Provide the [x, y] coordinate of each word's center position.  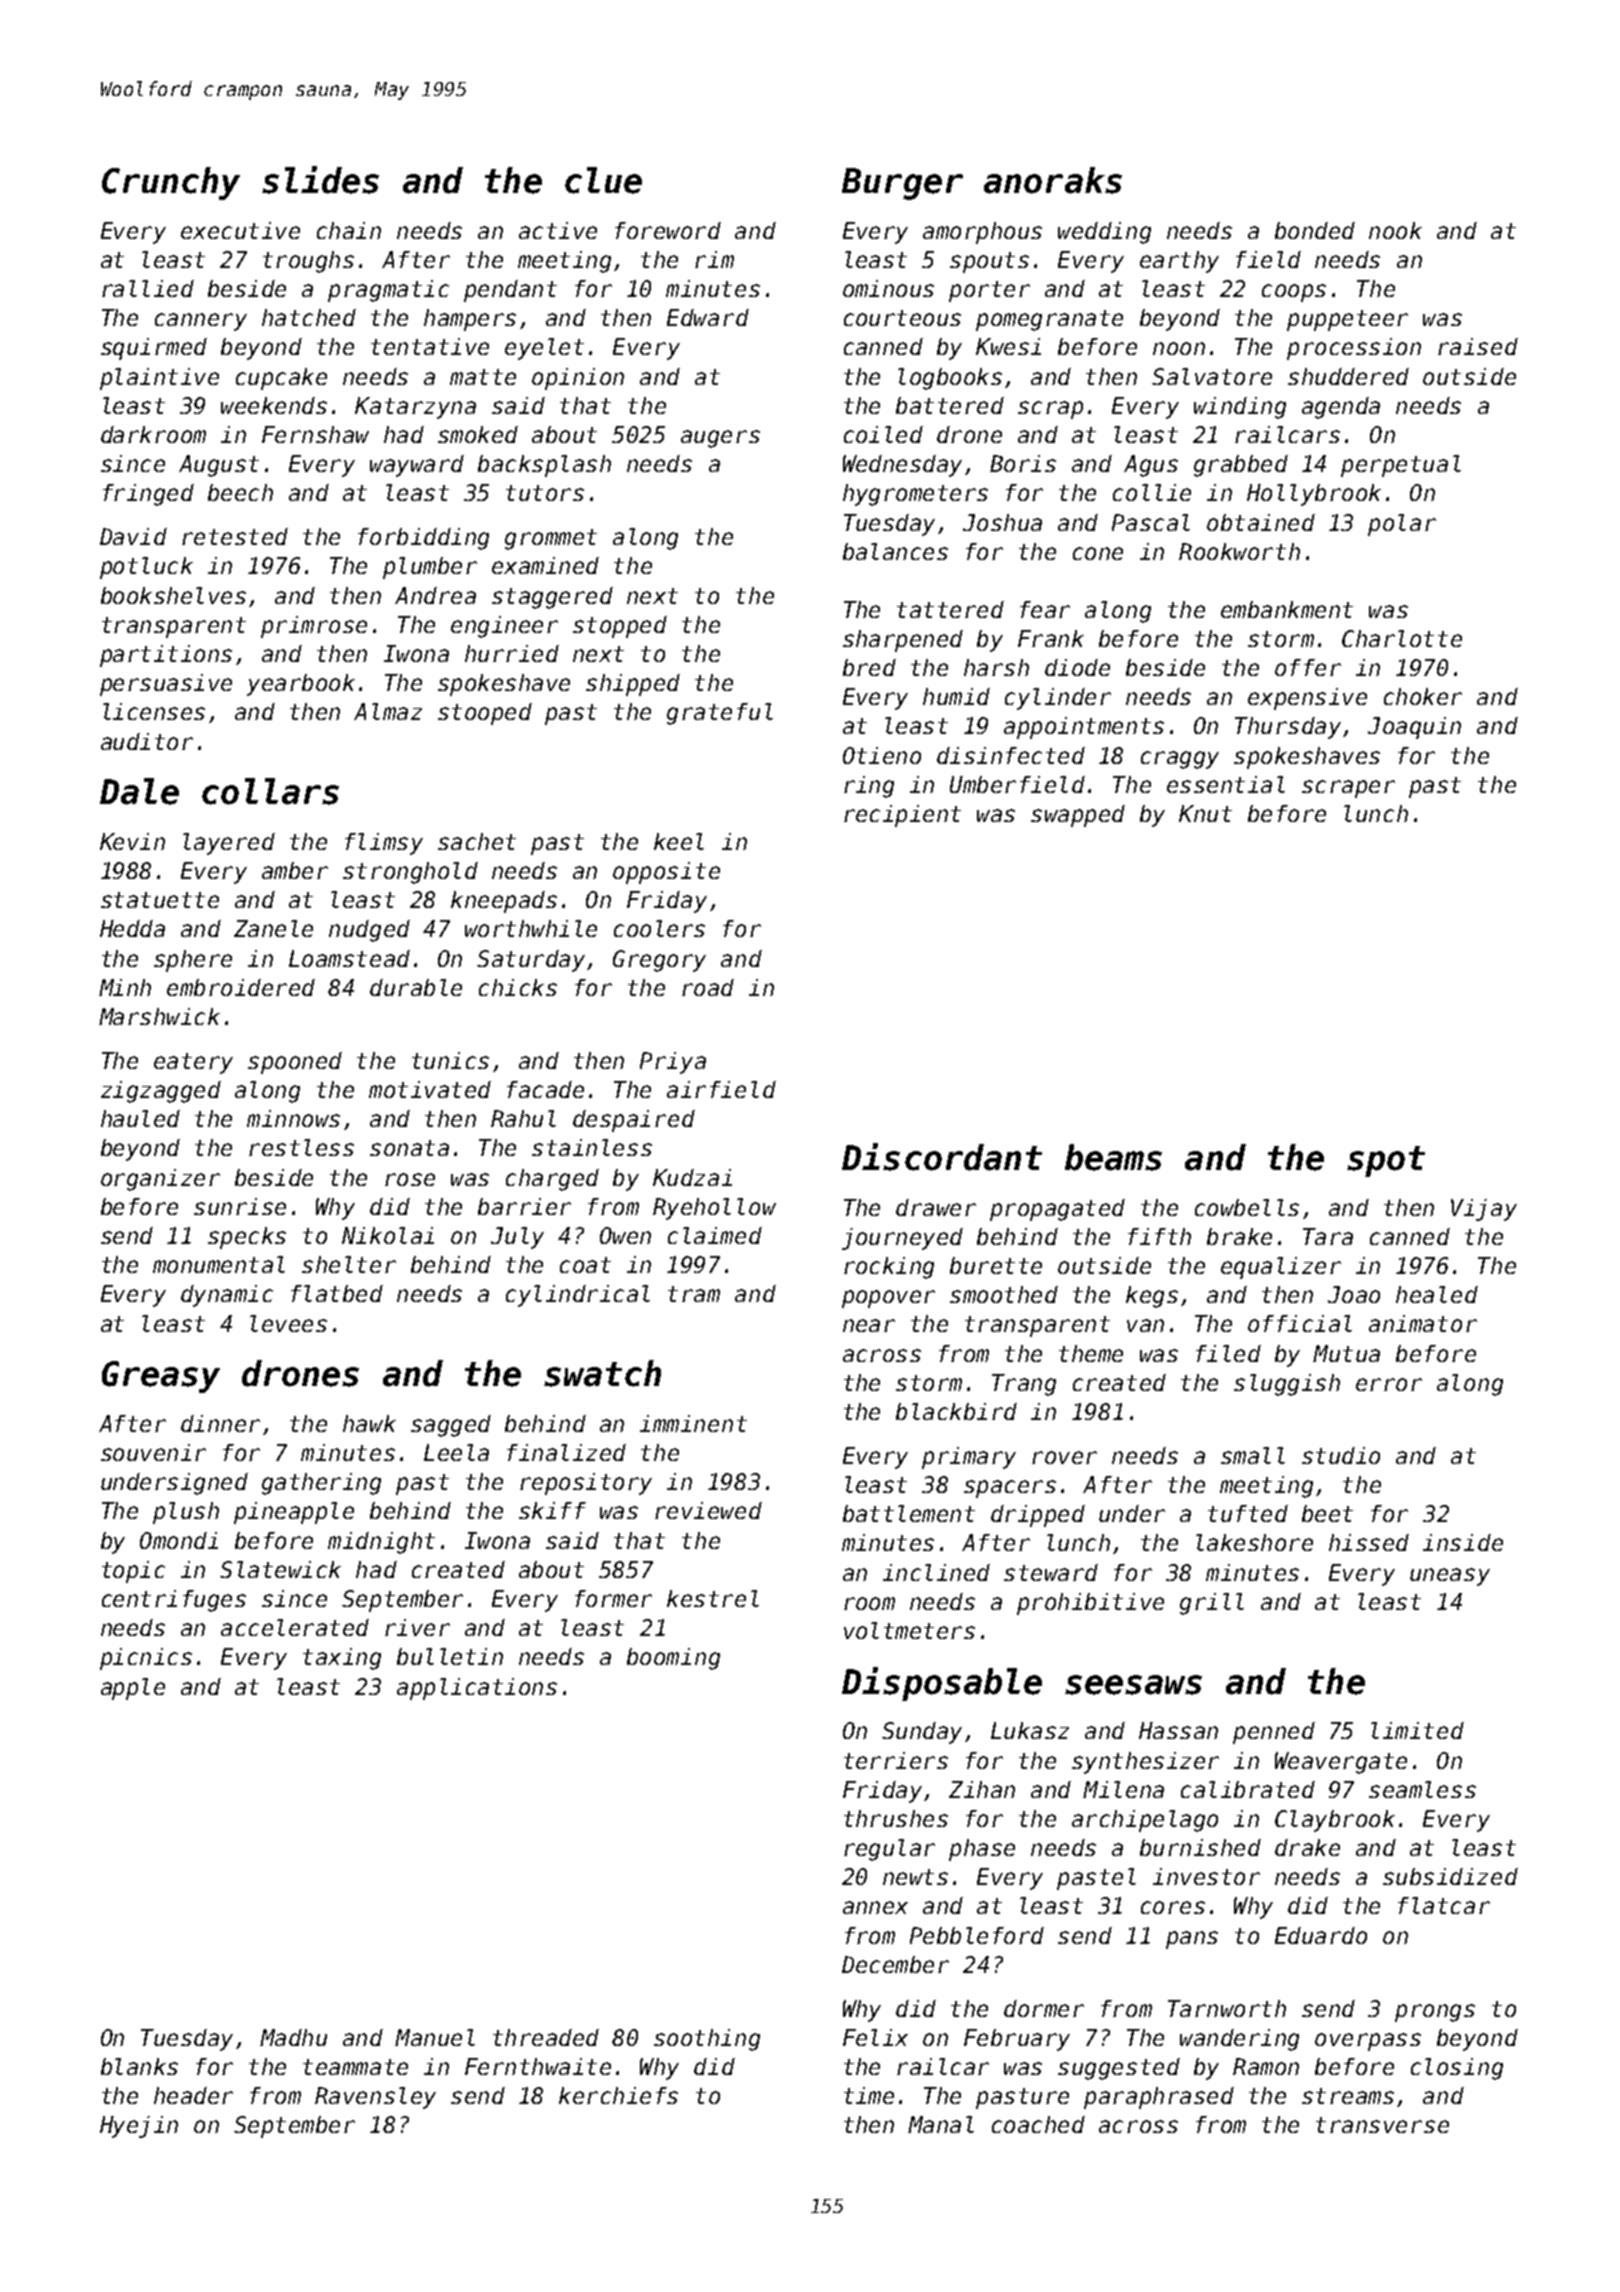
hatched [309, 317]
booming [673, 1659]
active [558, 230]
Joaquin [1414, 728]
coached [1038, 2124]
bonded [1315, 230]
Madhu [293, 2037]
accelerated [295, 1627]
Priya [673, 1063]
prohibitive [1090, 1604]
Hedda [132, 928]
